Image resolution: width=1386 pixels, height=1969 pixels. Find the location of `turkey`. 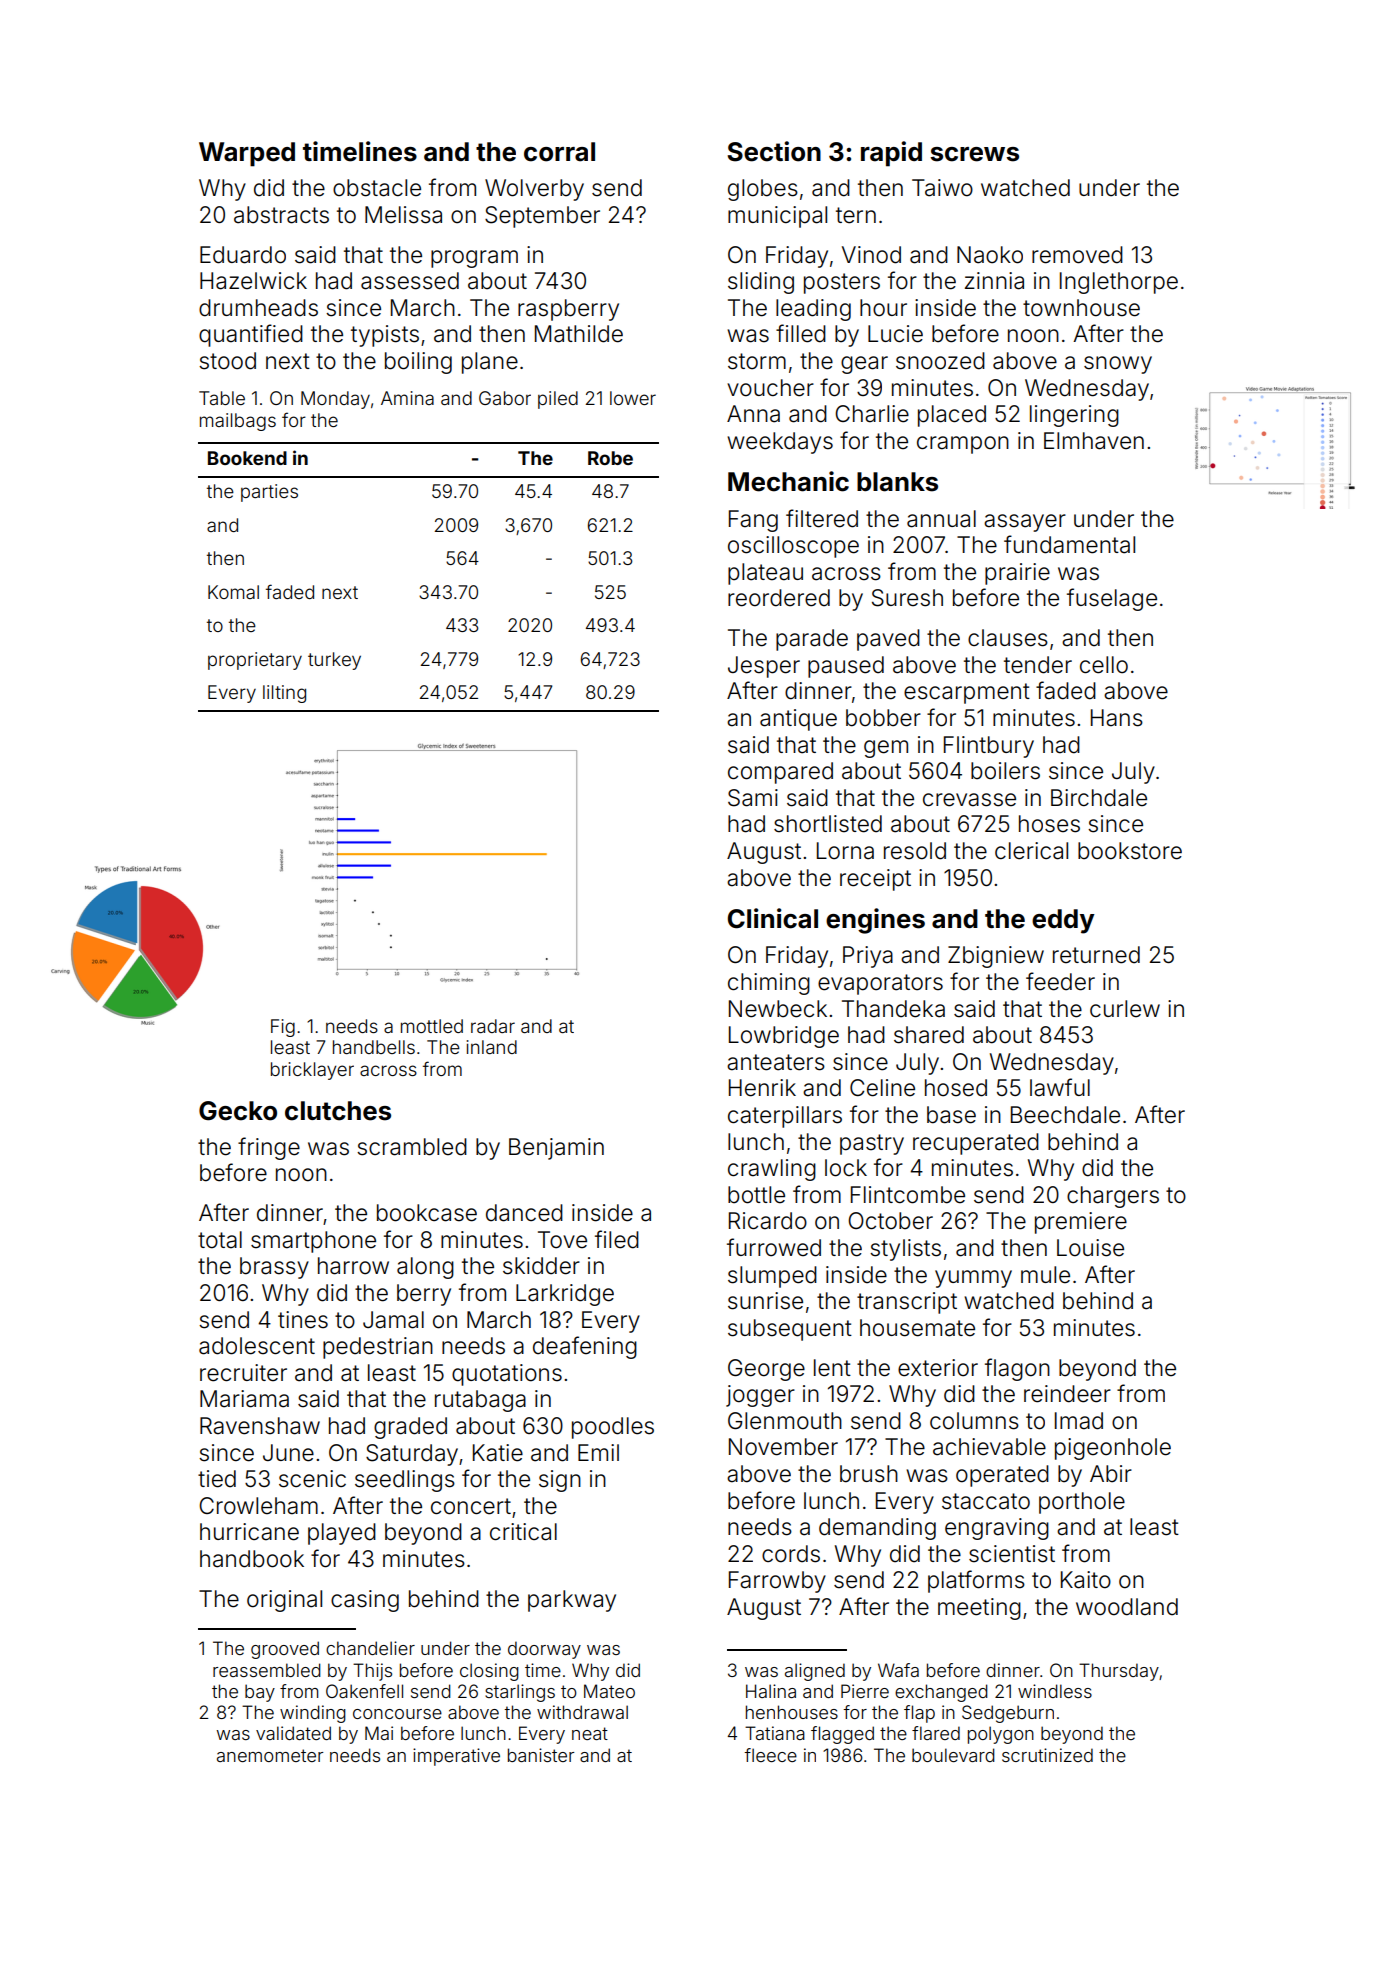

turkey is located at coordinates (334, 661).
